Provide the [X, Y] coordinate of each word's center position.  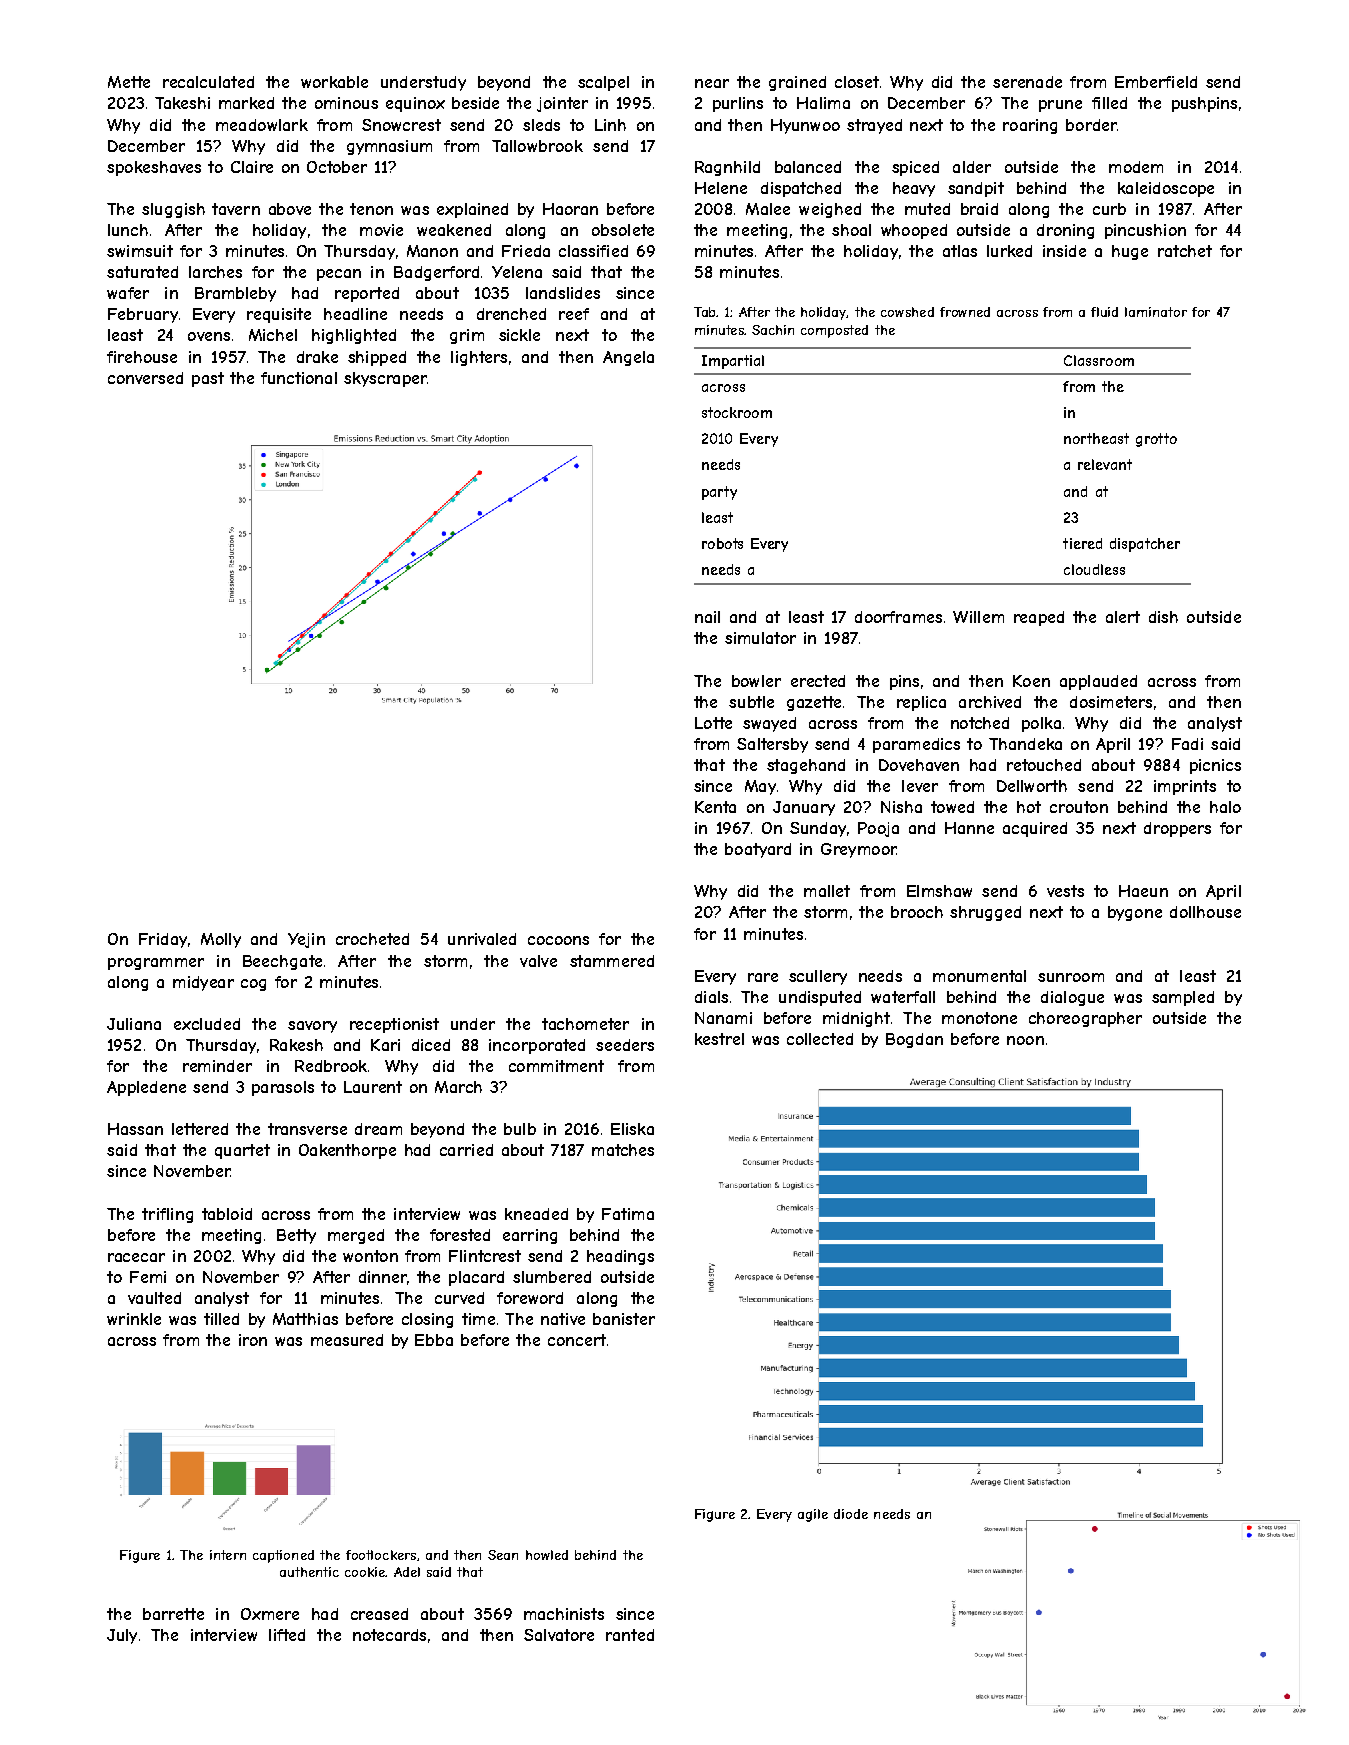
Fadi [1187, 744]
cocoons [558, 940]
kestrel [719, 1039]
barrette [173, 1614]
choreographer [1085, 1019]
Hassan [135, 1129]
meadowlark [262, 125]
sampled [1183, 998]
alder [972, 167]
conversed [145, 378]
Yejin [306, 940]
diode [851, 1514]
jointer [562, 104]
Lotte [713, 723]
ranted [630, 1635]
